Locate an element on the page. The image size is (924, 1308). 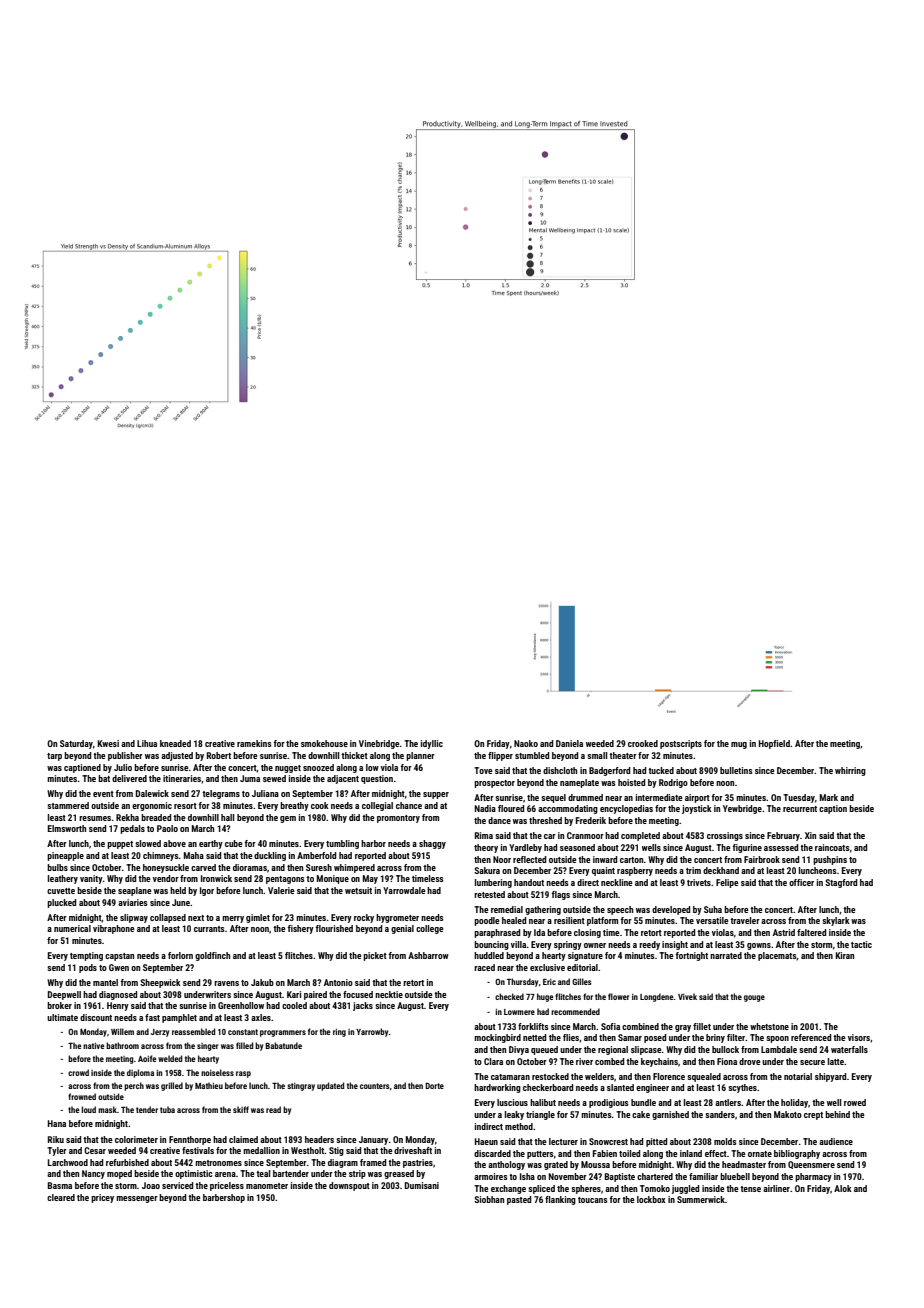
Clara is located at coordinates (493, 1061).
